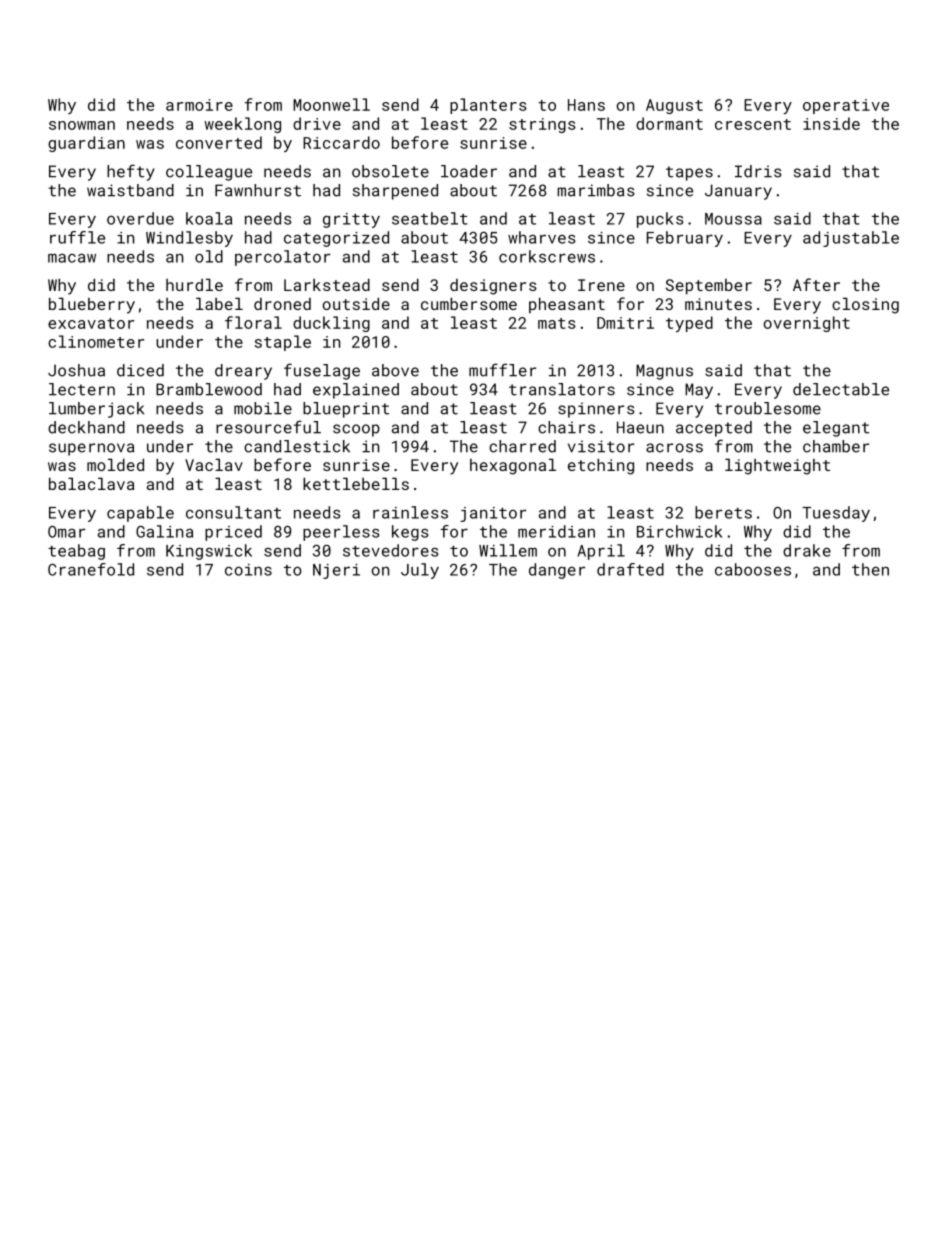  What do you see at coordinates (488, 106) in the screenshot?
I see `planters` at bounding box center [488, 106].
